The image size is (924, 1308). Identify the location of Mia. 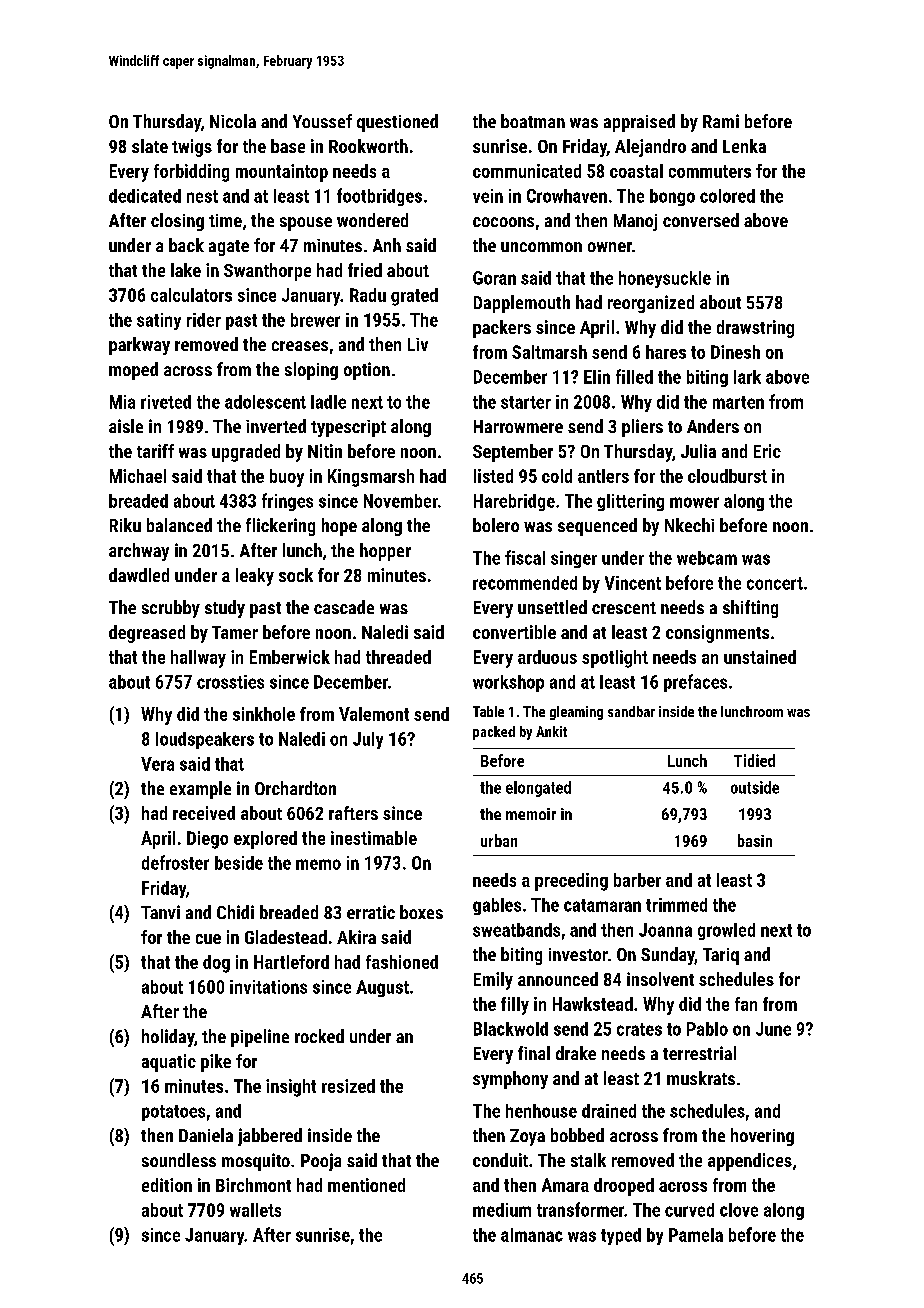
(122, 402).
